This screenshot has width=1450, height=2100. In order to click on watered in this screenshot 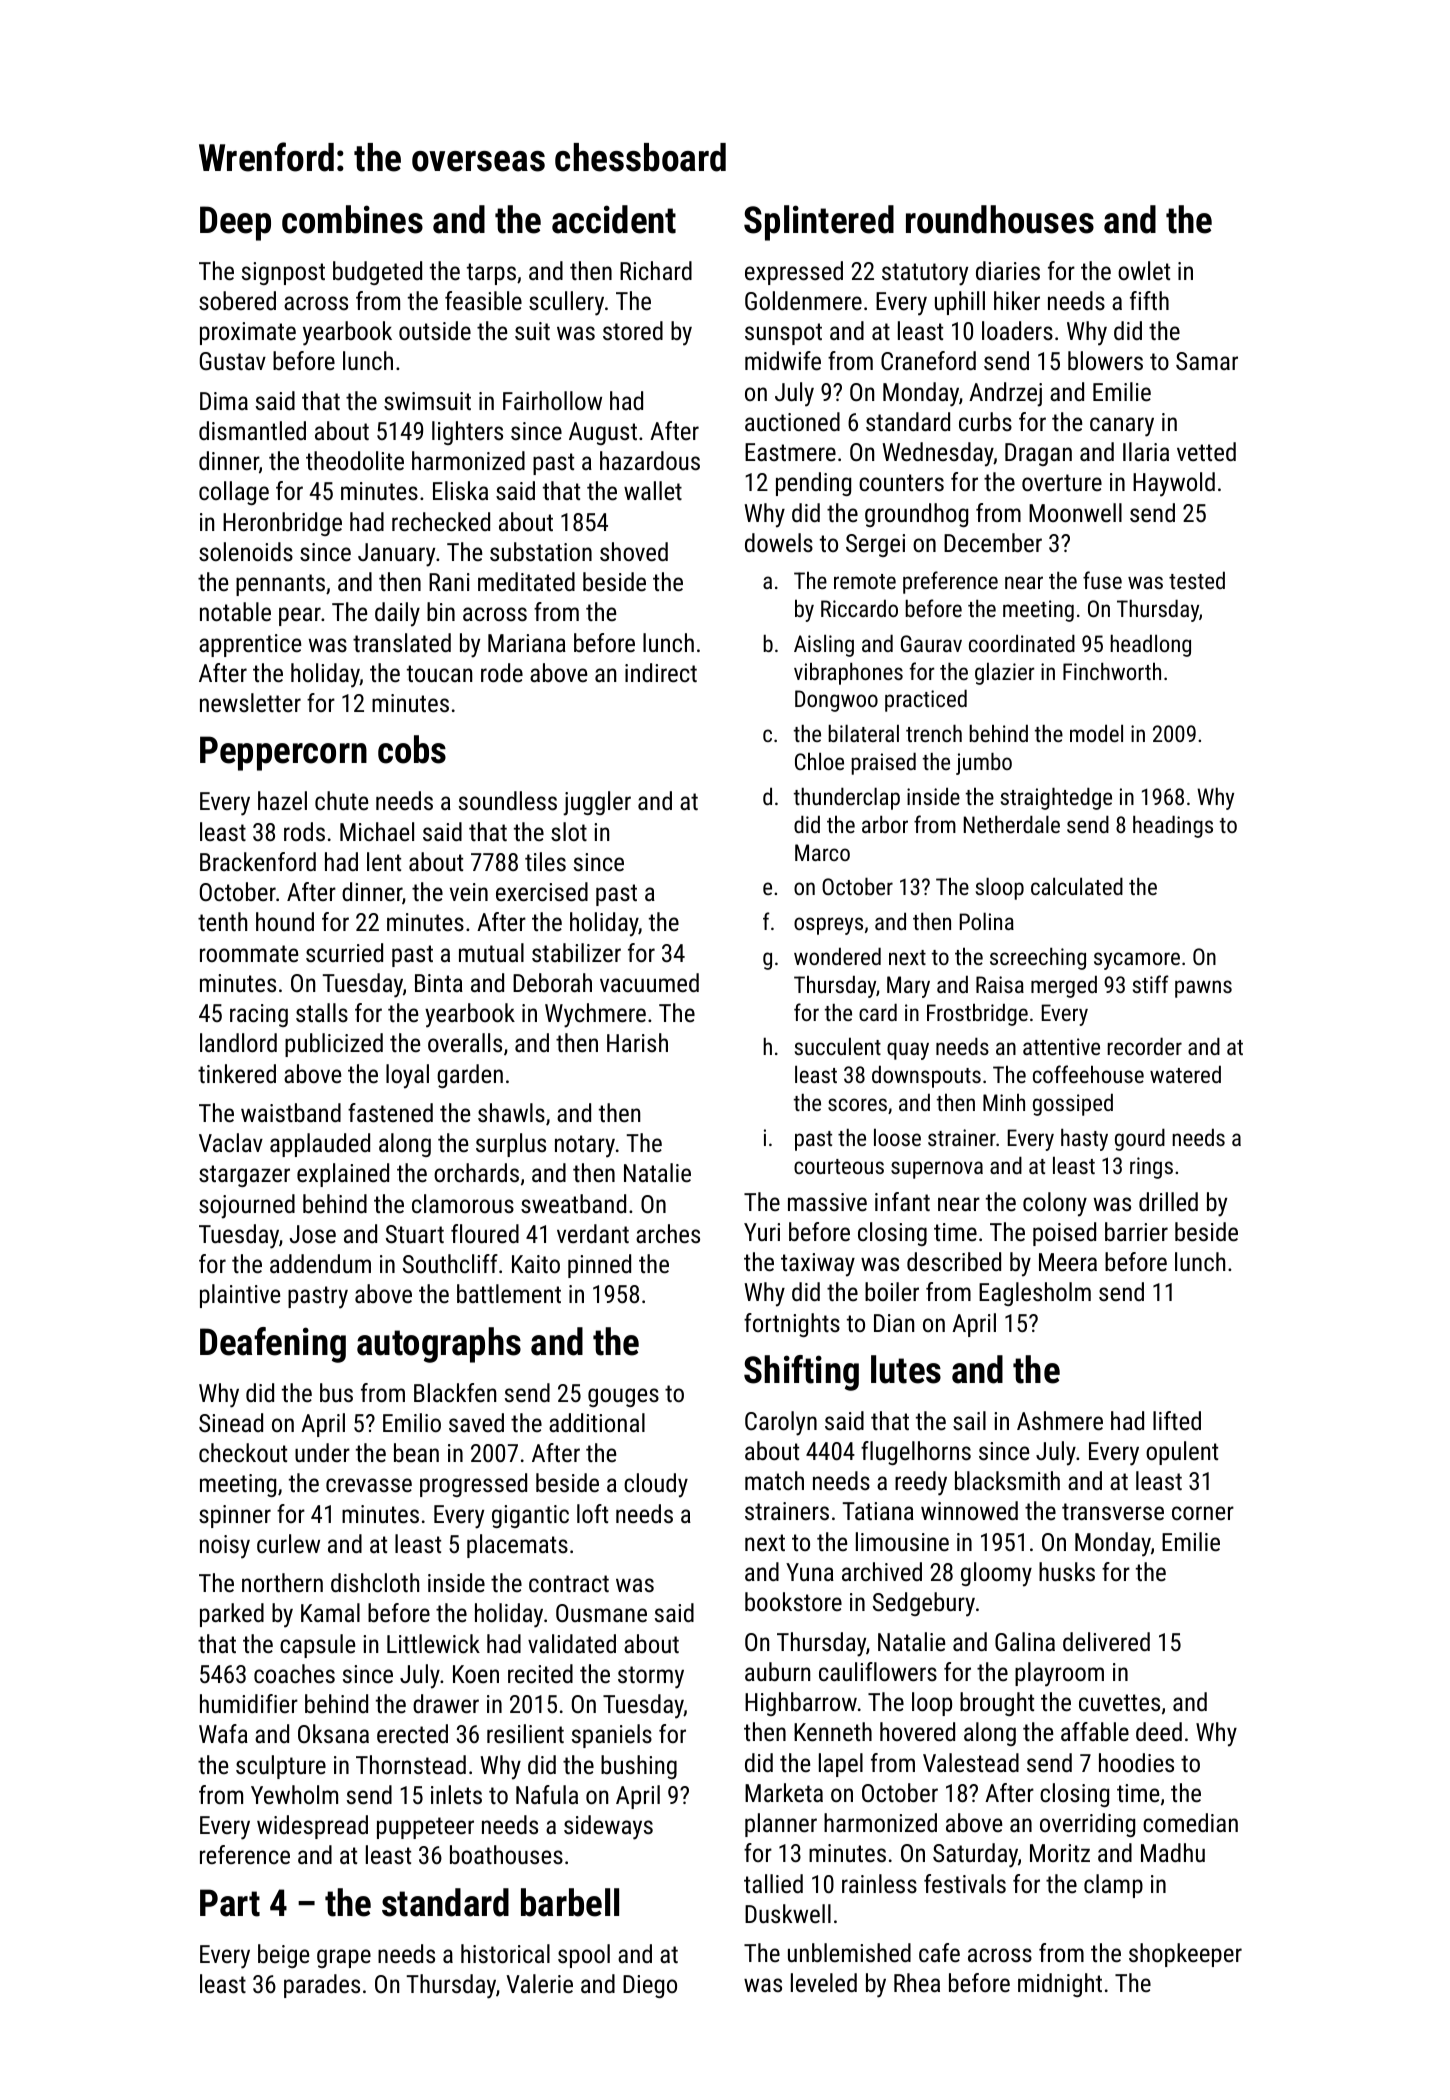, I will do `click(1185, 1074)`.
